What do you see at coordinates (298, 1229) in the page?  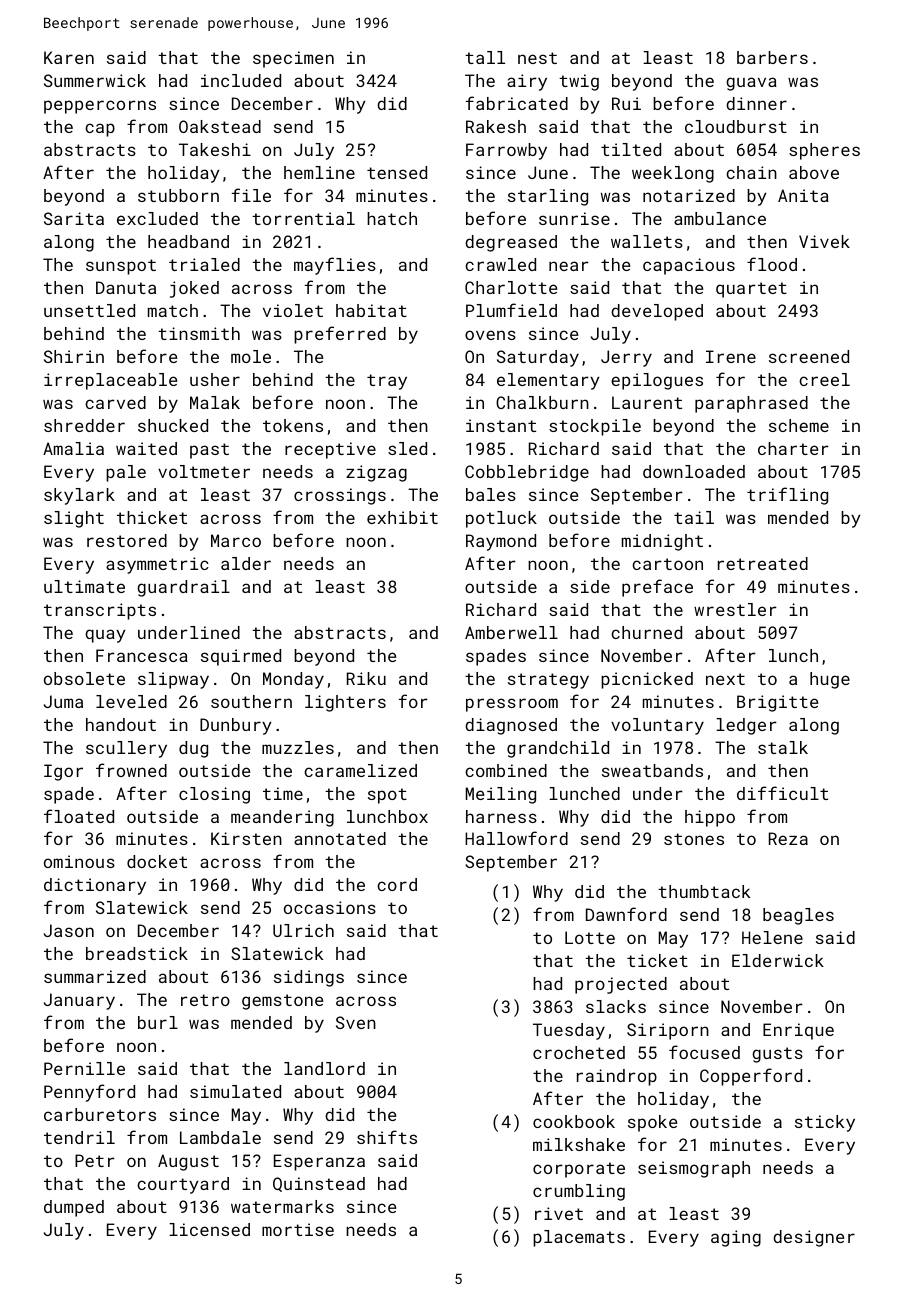 I see `mortise` at bounding box center [298, 1229].
